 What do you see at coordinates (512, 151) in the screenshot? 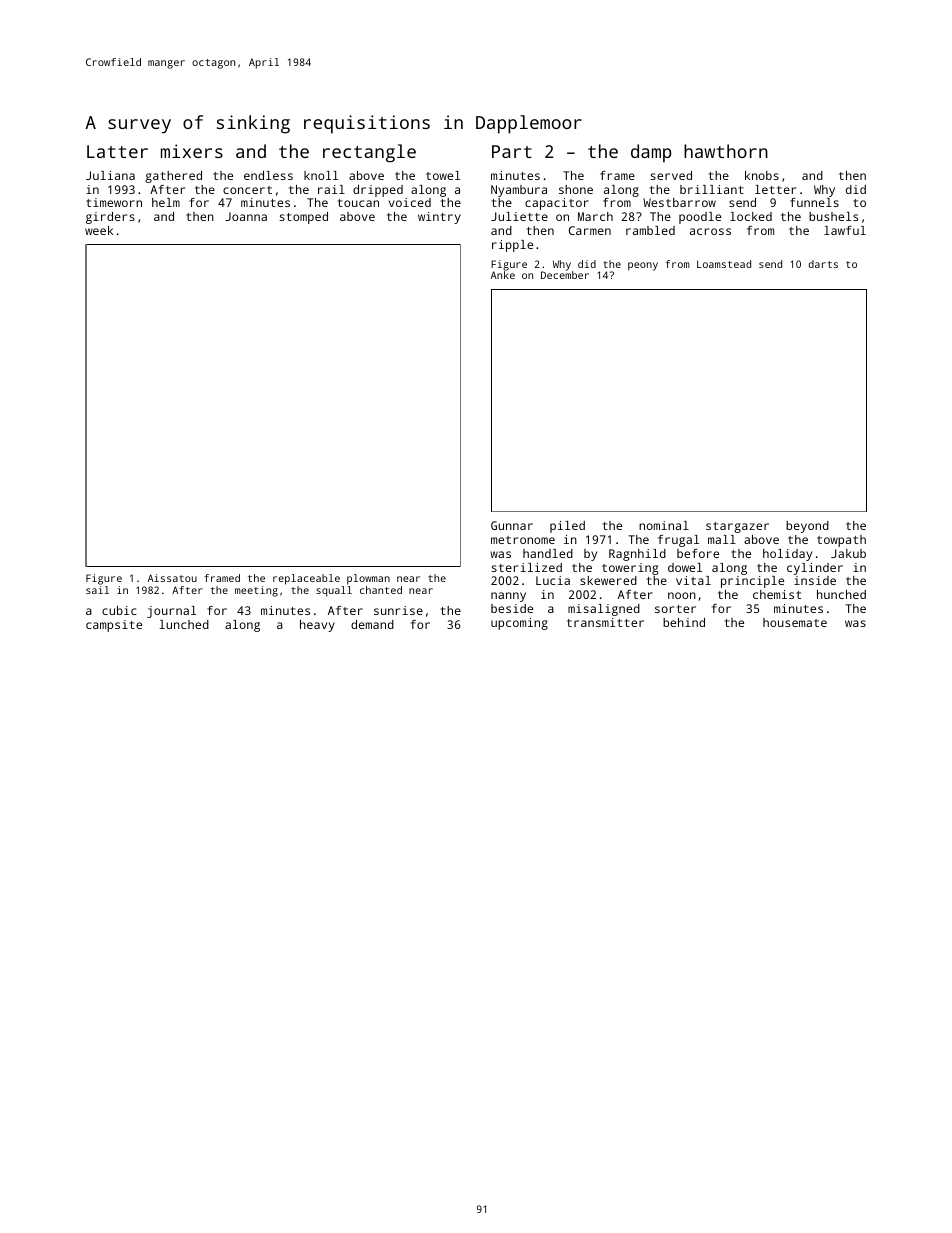
I see `Part` at bounding box center [512, 151].
